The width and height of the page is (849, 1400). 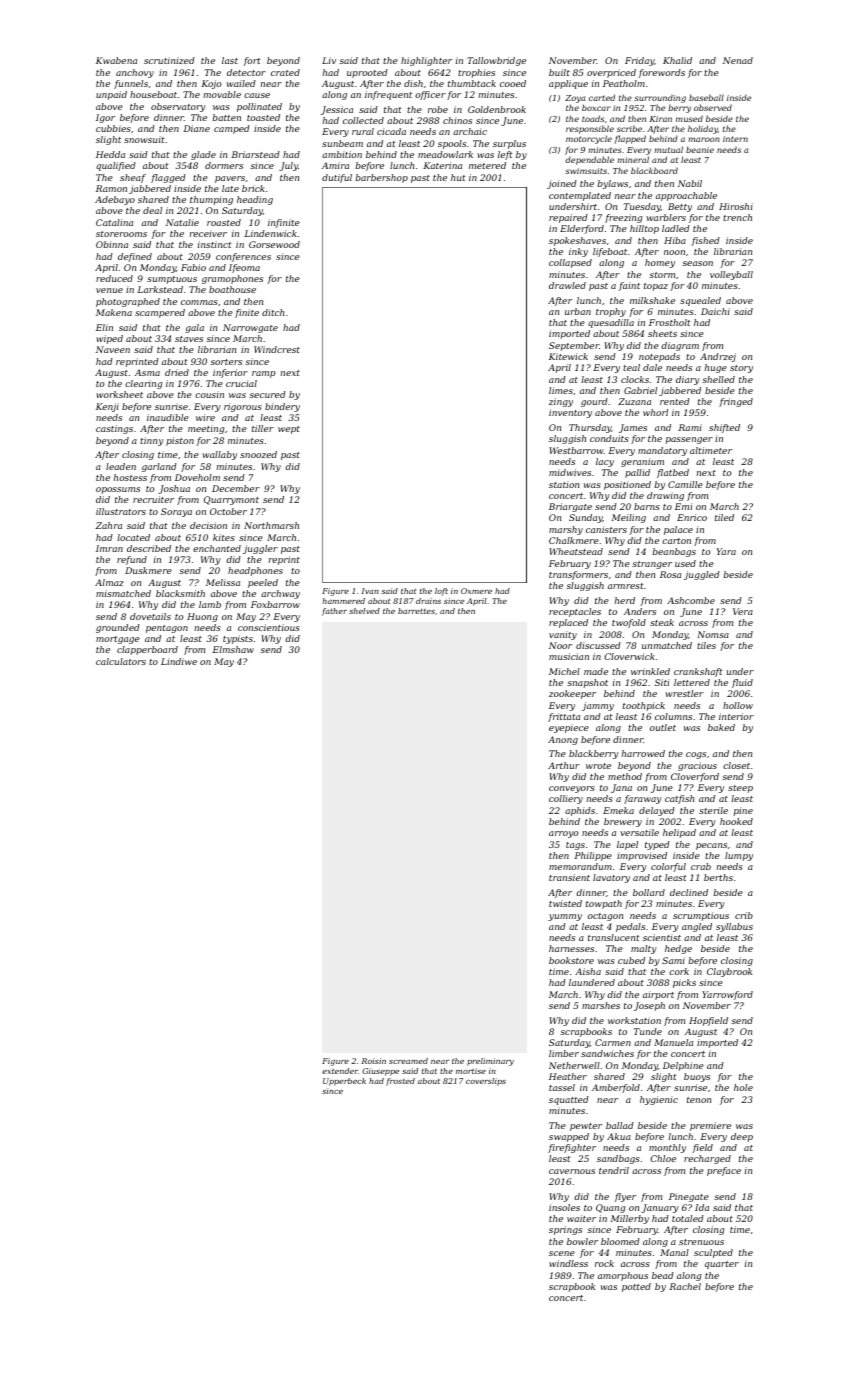 I want to click on reduced, so click(x=114, y=278).
